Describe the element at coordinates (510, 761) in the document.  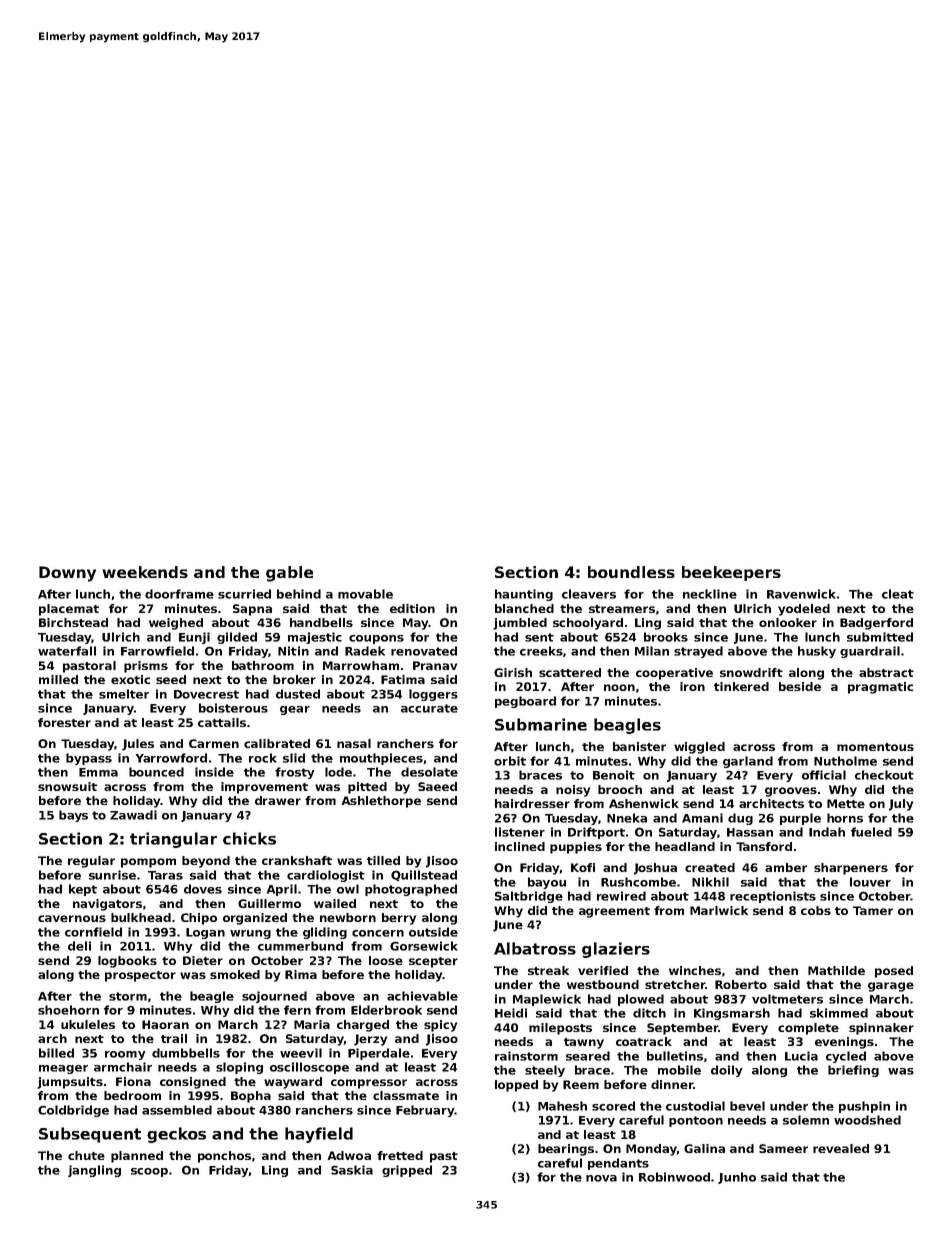
I see `orbit` at that location.
